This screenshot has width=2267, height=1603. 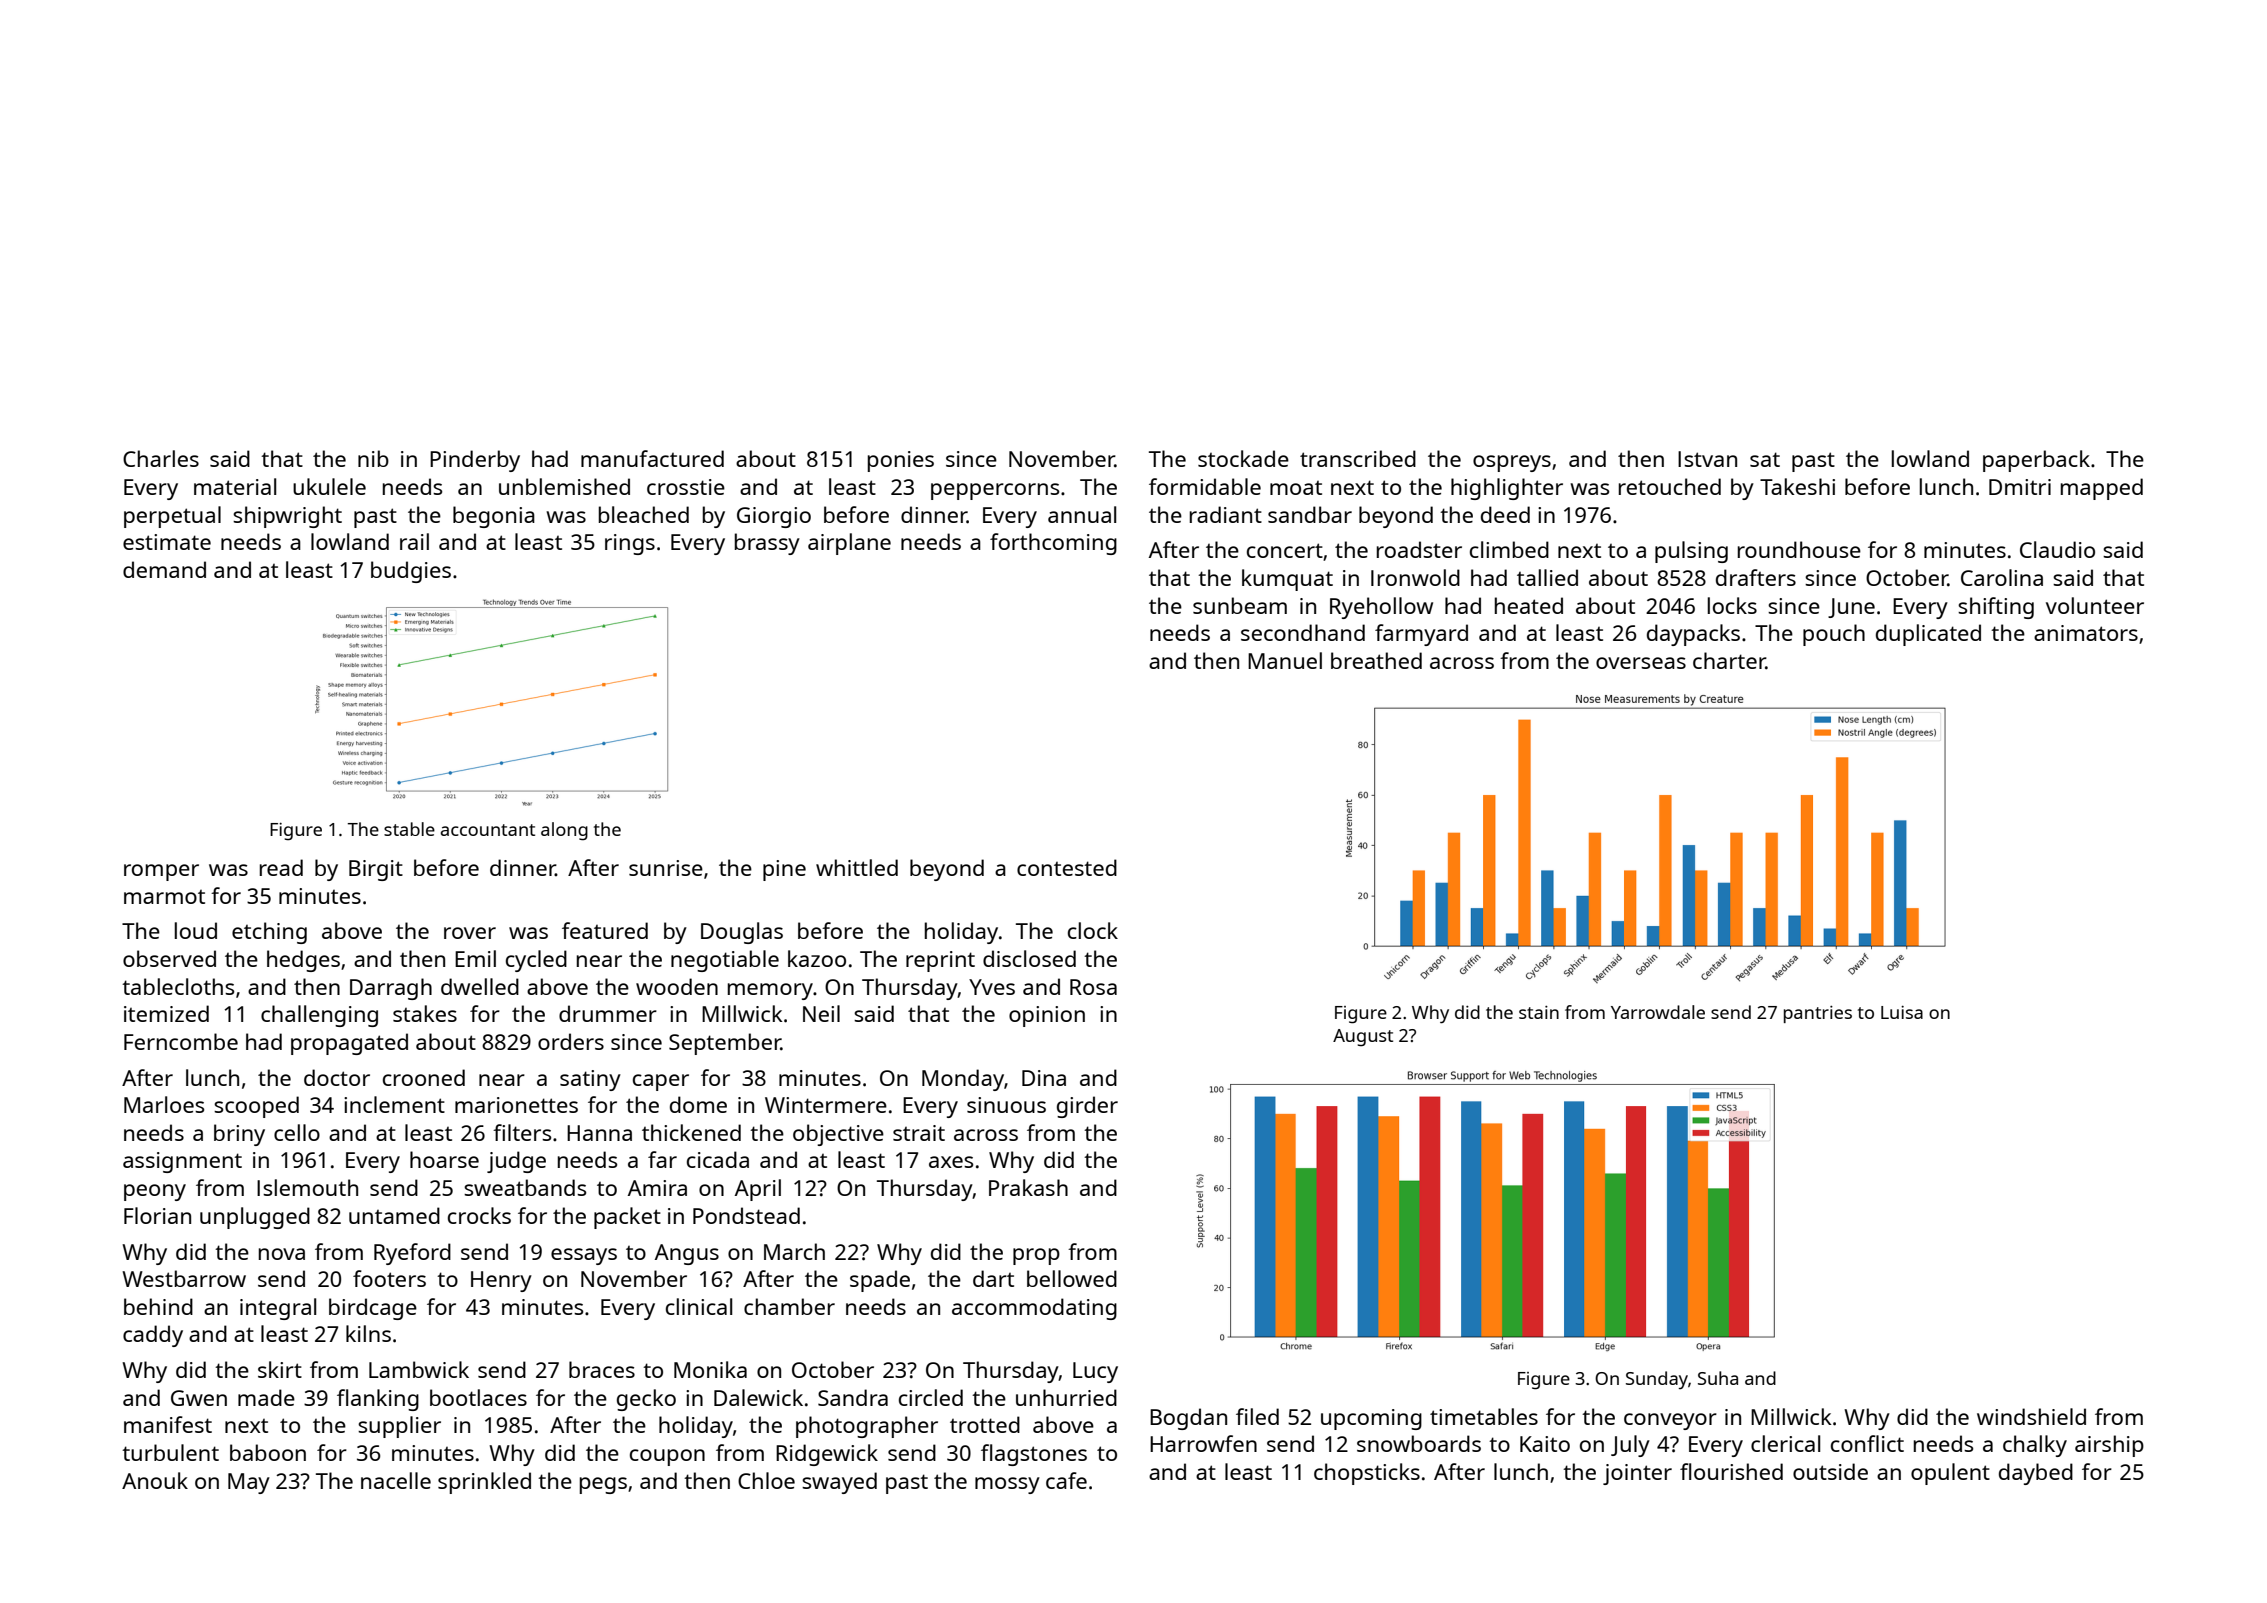 I want to click on Westbarrow, so click(x=184, y=1278).
